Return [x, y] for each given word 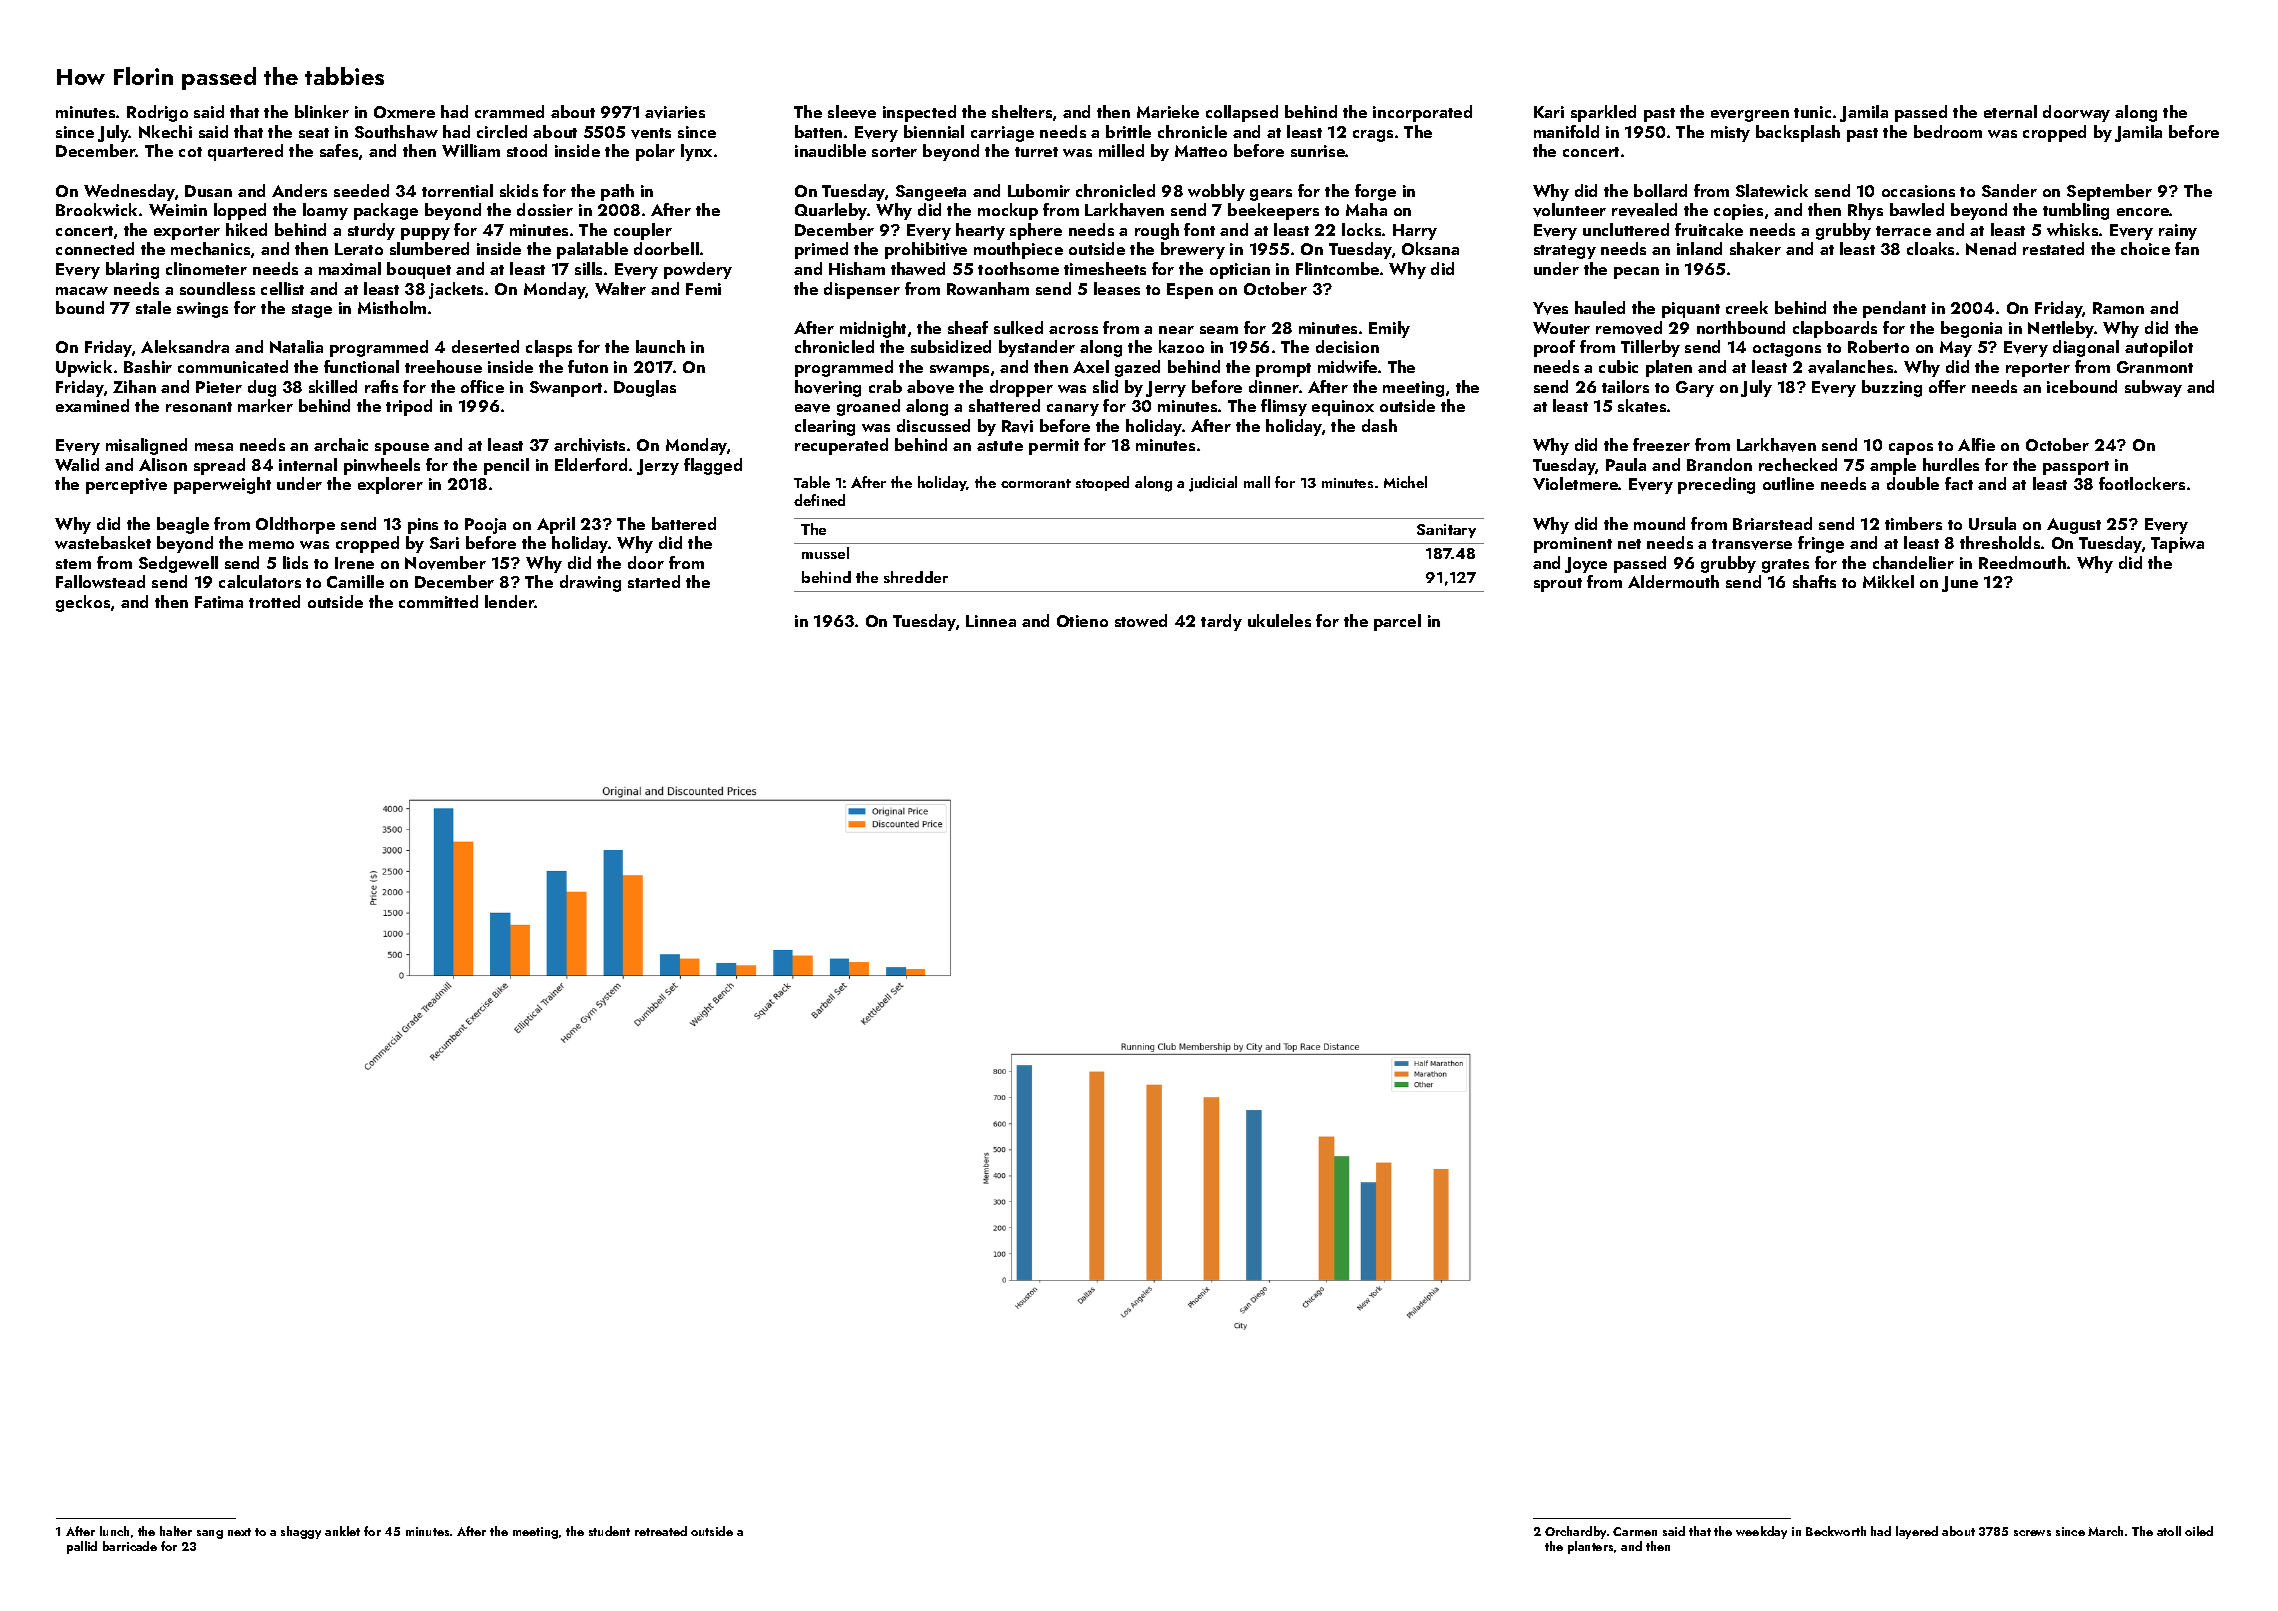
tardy [1221, 622]
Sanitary [1446, 531]
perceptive [126, 486]
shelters [1022, 111]
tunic [1812, 112]
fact [1959, 483]
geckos [83, 603]
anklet [342, 1531]
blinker [322, 111]
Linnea [991, 621]
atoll [2169, 1531]
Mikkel [1888, 581]
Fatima [219, 602]
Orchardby [1575, 1532]
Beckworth [1836, 1531]
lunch [114, 1531]
